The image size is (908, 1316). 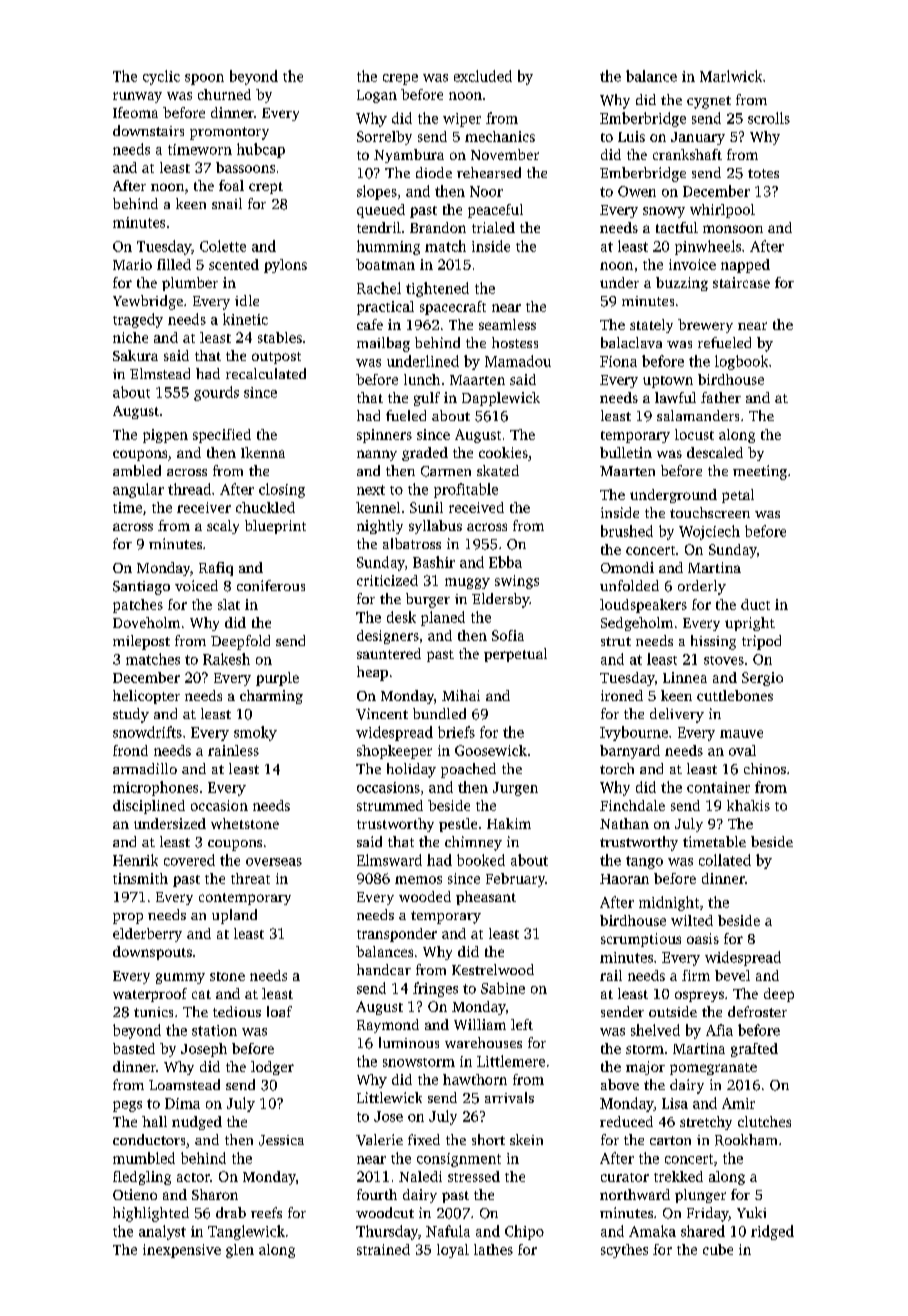 What do you see at coordinates (390, 805) in the screenshot?
I see `strummed` at bounding box center [390, 805].
